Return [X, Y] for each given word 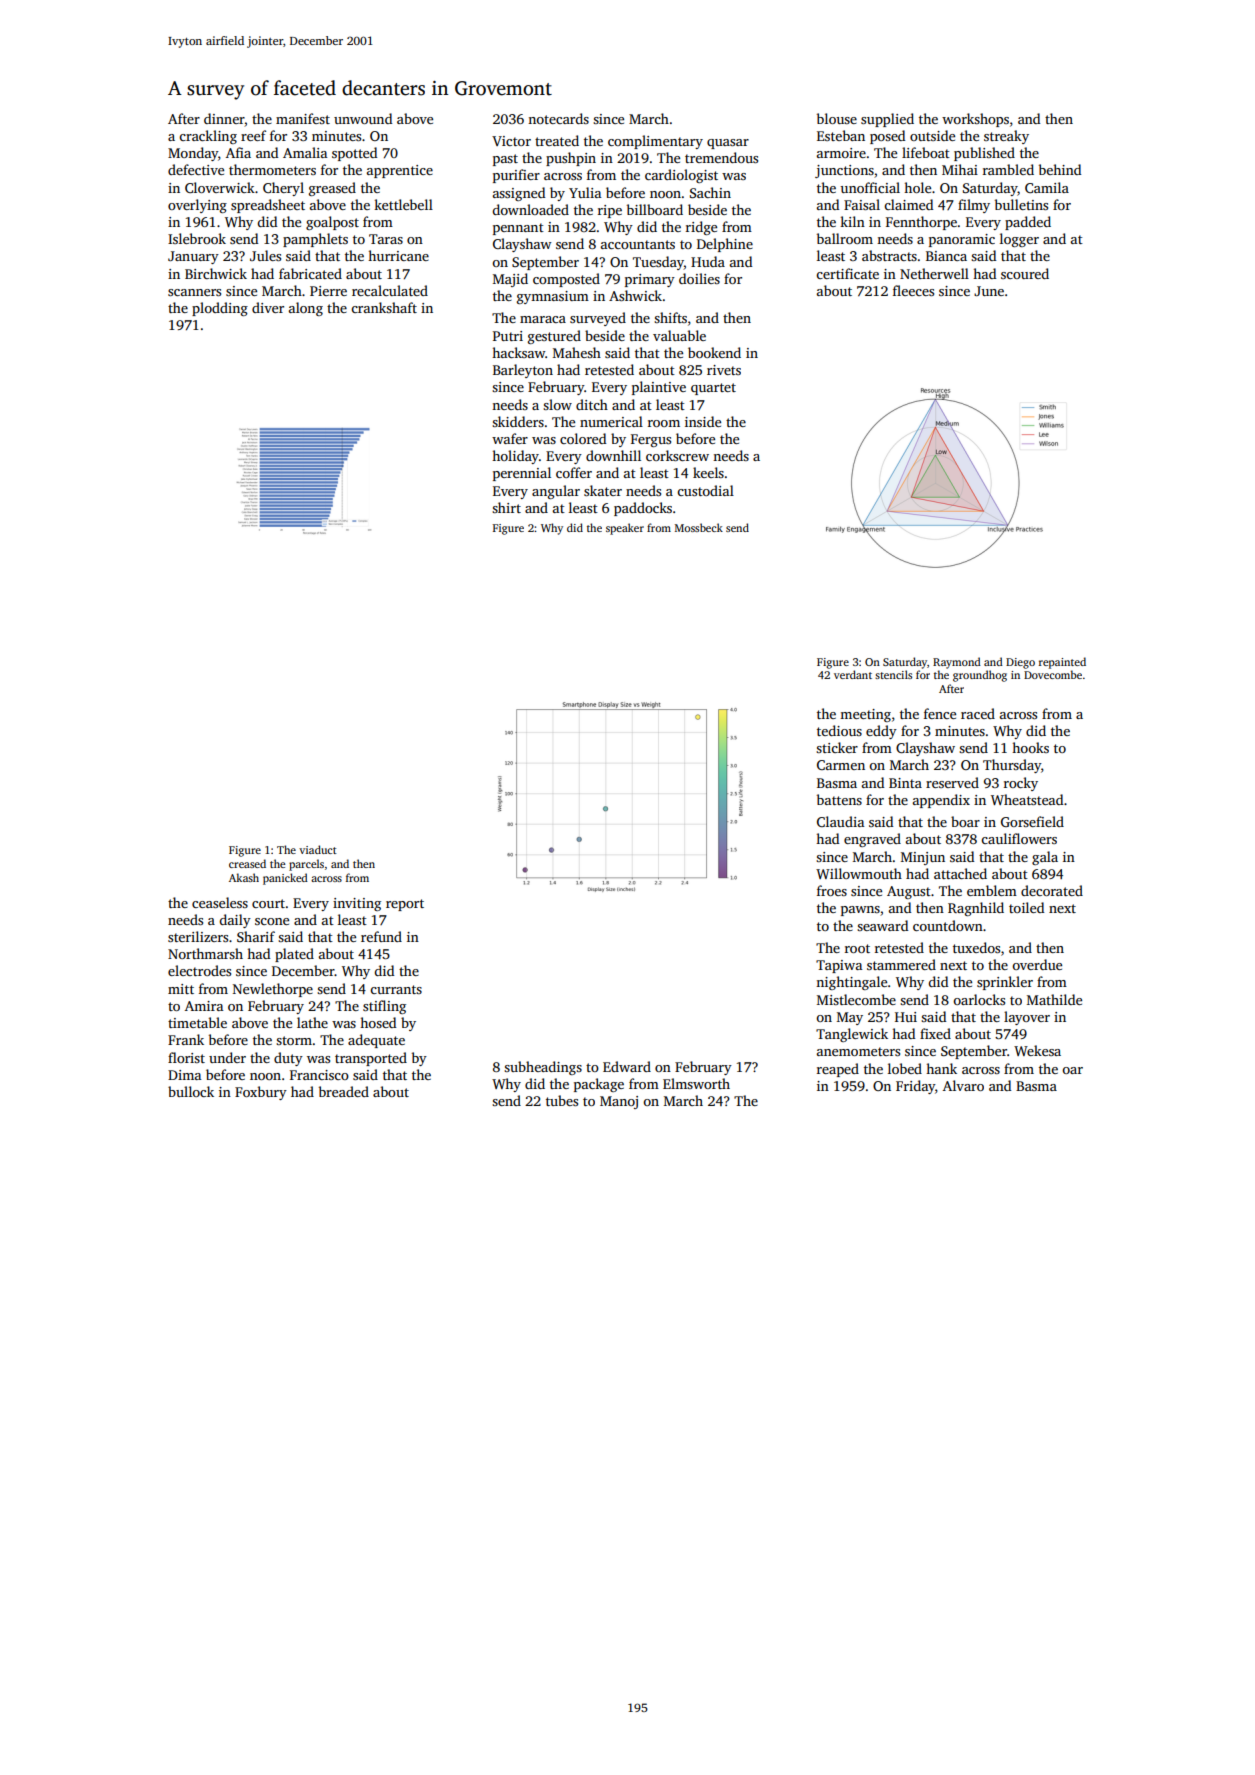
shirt [506, 507]
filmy [974, 206]
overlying [197, 206]
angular [556, 492]
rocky [1021, 784]
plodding [220, 309]
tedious [839, 730]
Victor [511, 141]
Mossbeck [699, 527]
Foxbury [261, 1093]
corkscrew [677, 455]
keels [708, 472]
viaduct [318, 849]
